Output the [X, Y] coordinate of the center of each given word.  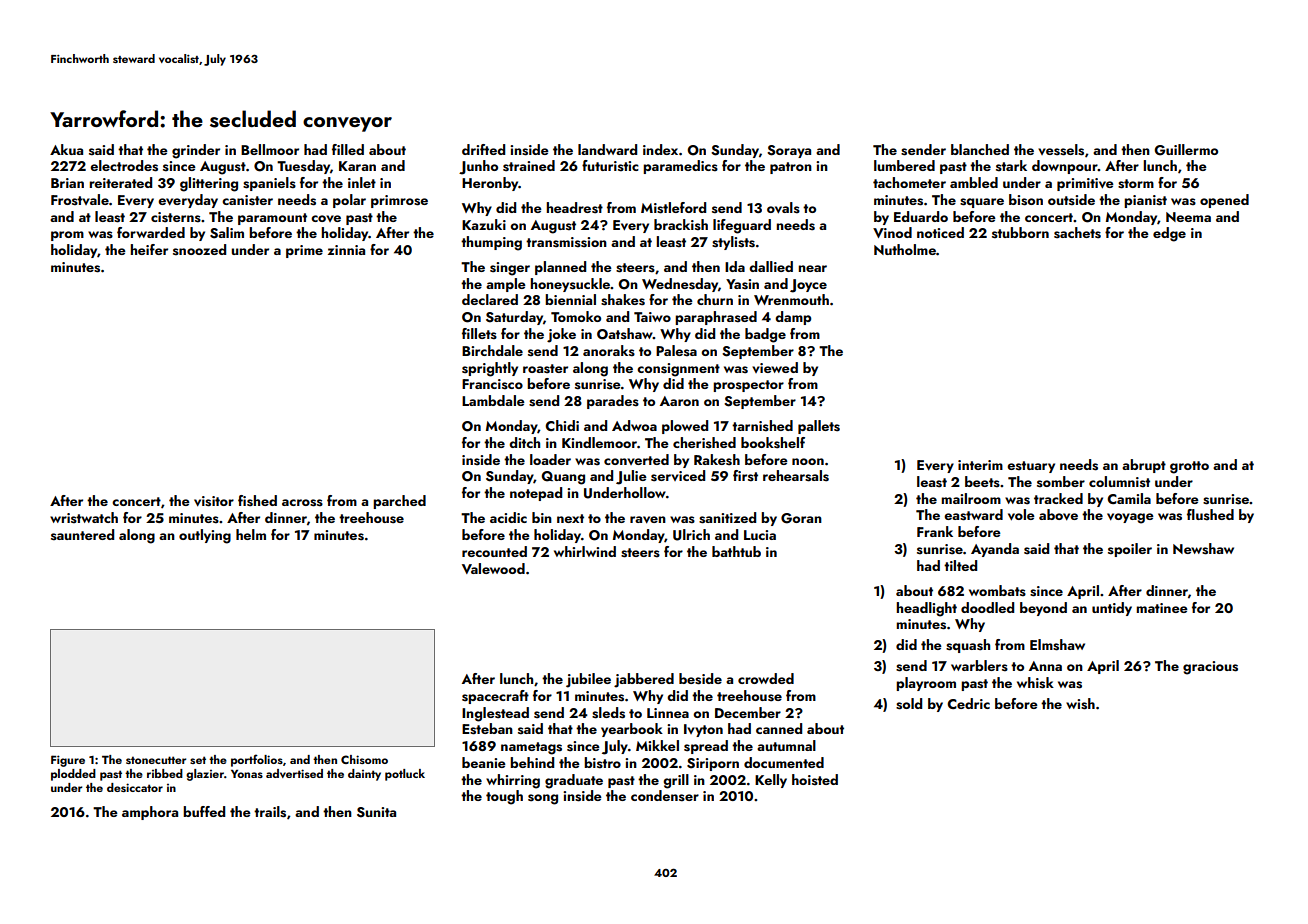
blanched [980, 149]
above [1058, 515]
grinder [196, 151]
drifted [483, 149]
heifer [149, 249]
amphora [150, 813]
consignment [678, 370]
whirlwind [585, 551]
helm [251, 534]
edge [1169, 234]
